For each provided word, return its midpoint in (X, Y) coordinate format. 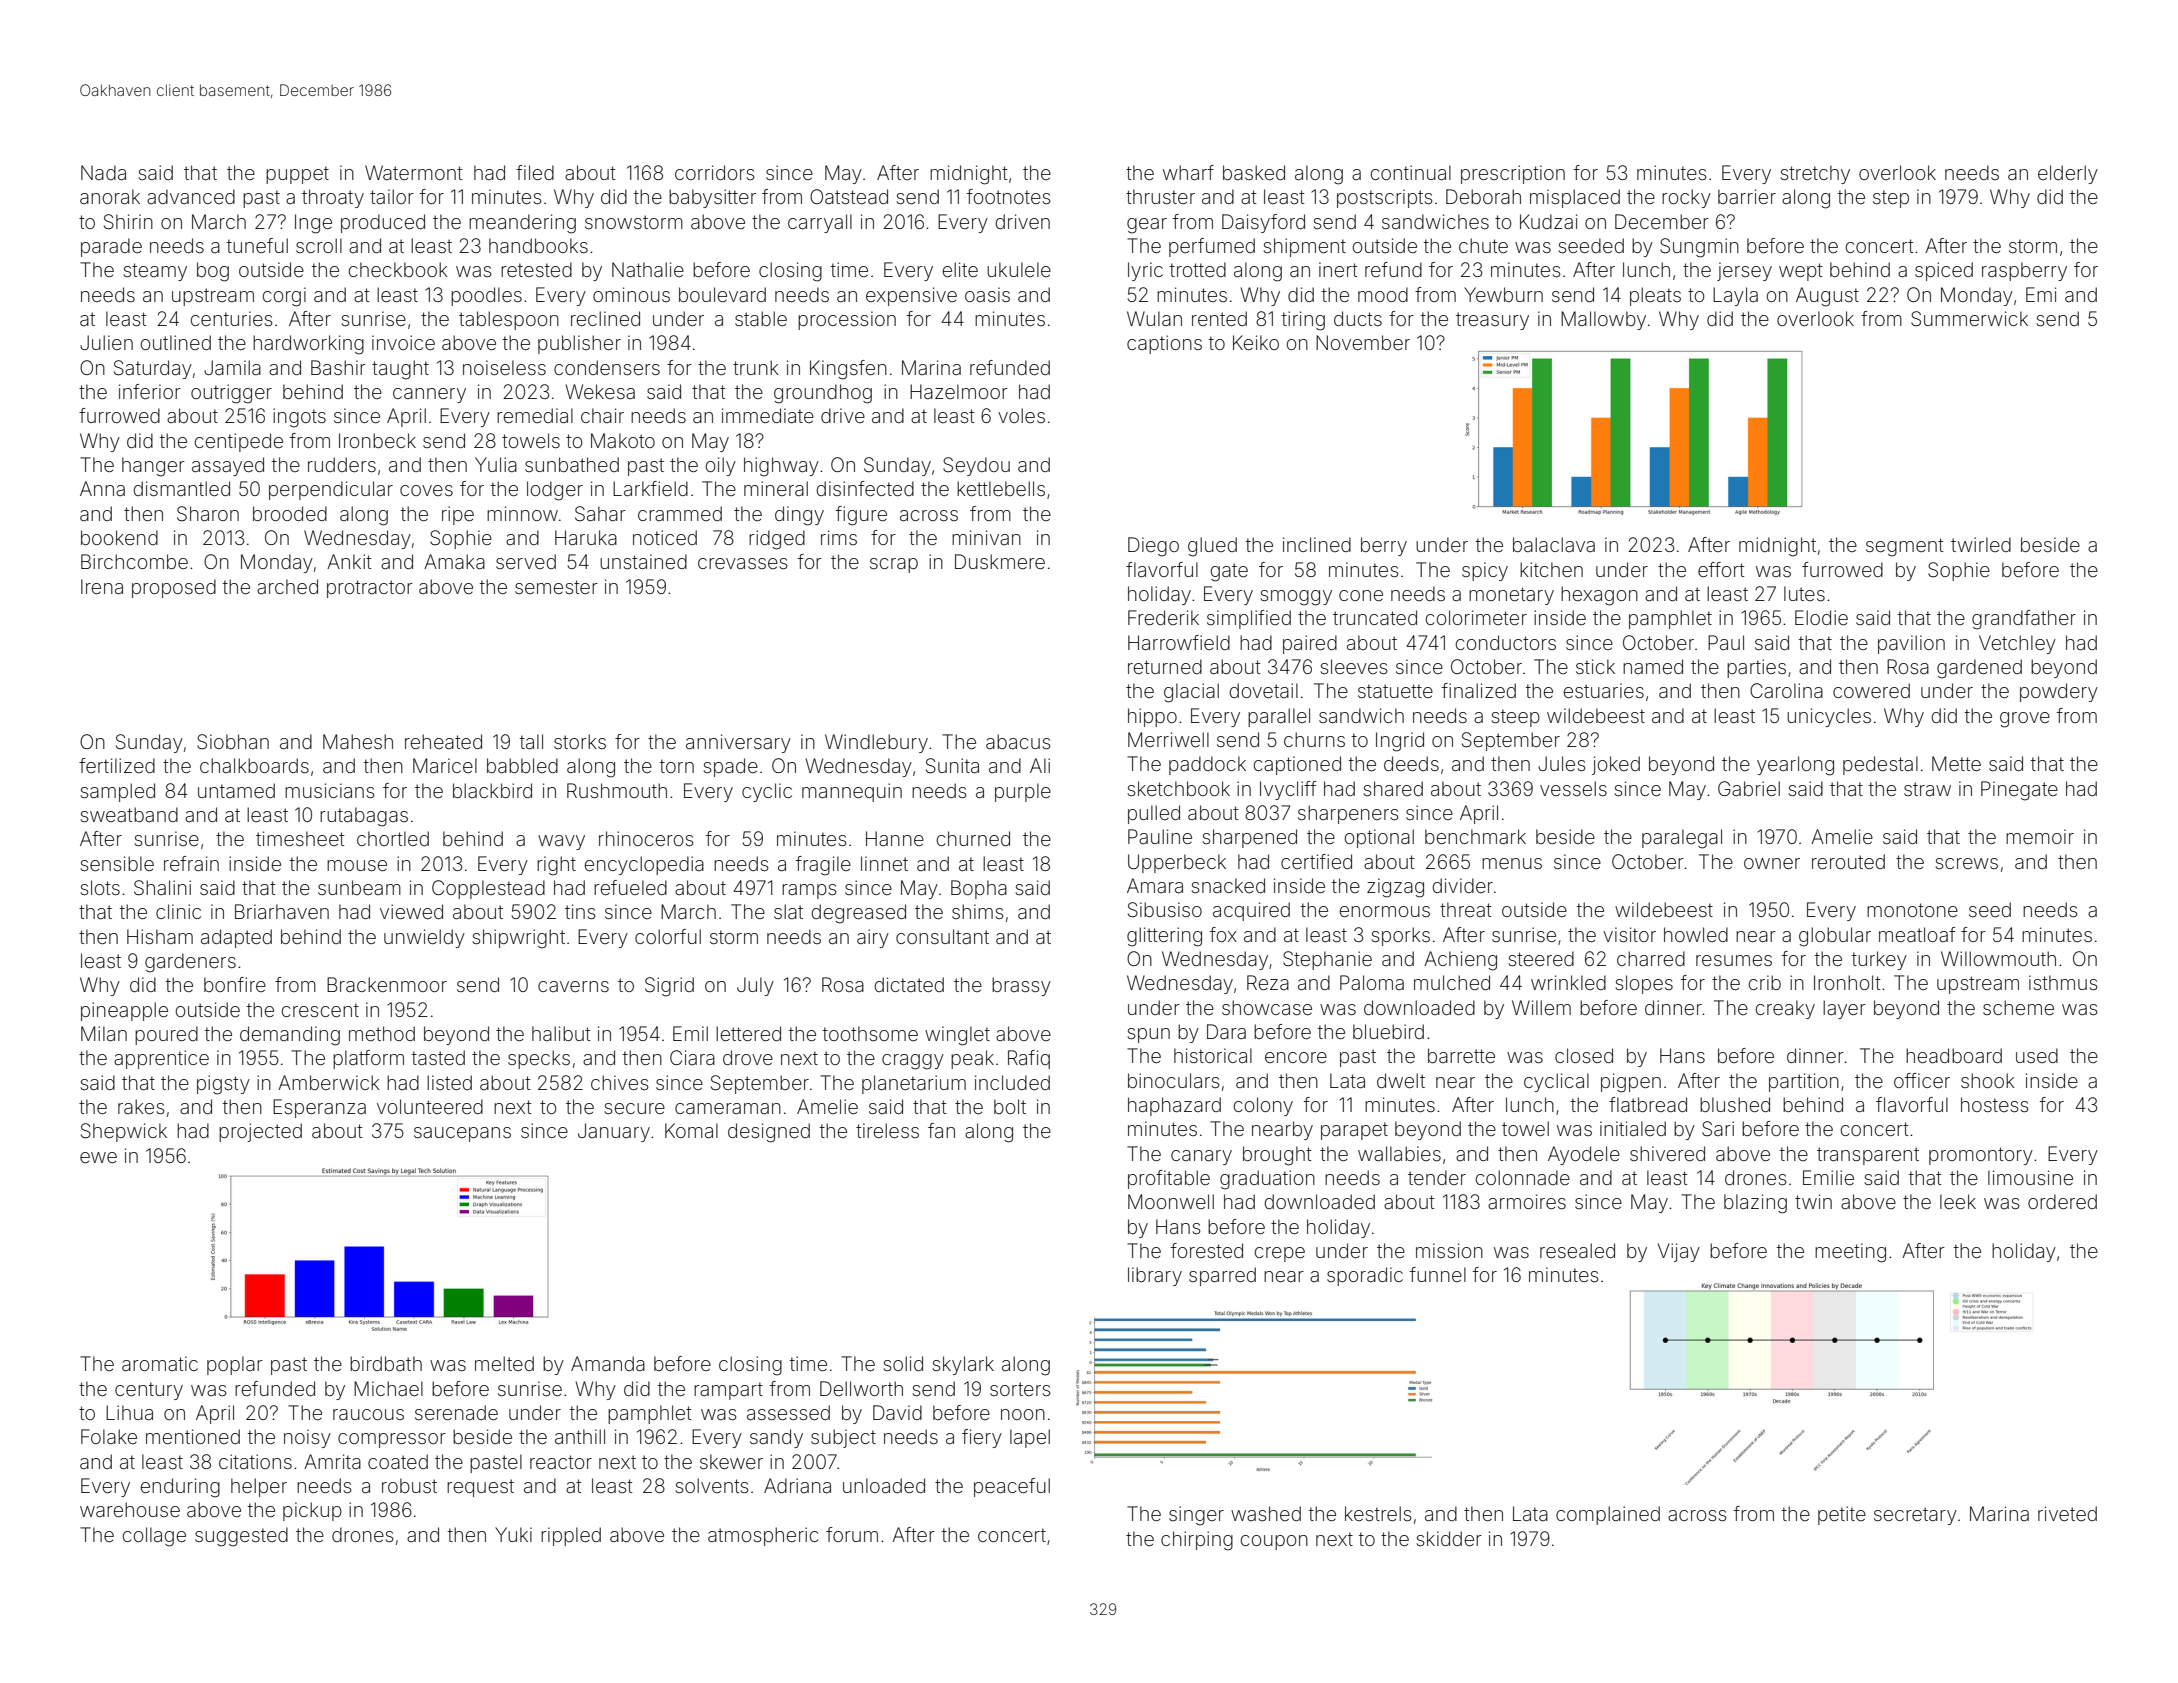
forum (852, 1534)
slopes (1644, 984)
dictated (909, 984)
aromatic (160, 1363)
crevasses (743, 563)
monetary (1511, 596)
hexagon (1599, 596)
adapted (236, 938)
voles (1021, 415)
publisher (579, 344)
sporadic (1365, 1276)
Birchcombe (134, 561)
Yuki (513, 1534)
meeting (1850, 1253)
